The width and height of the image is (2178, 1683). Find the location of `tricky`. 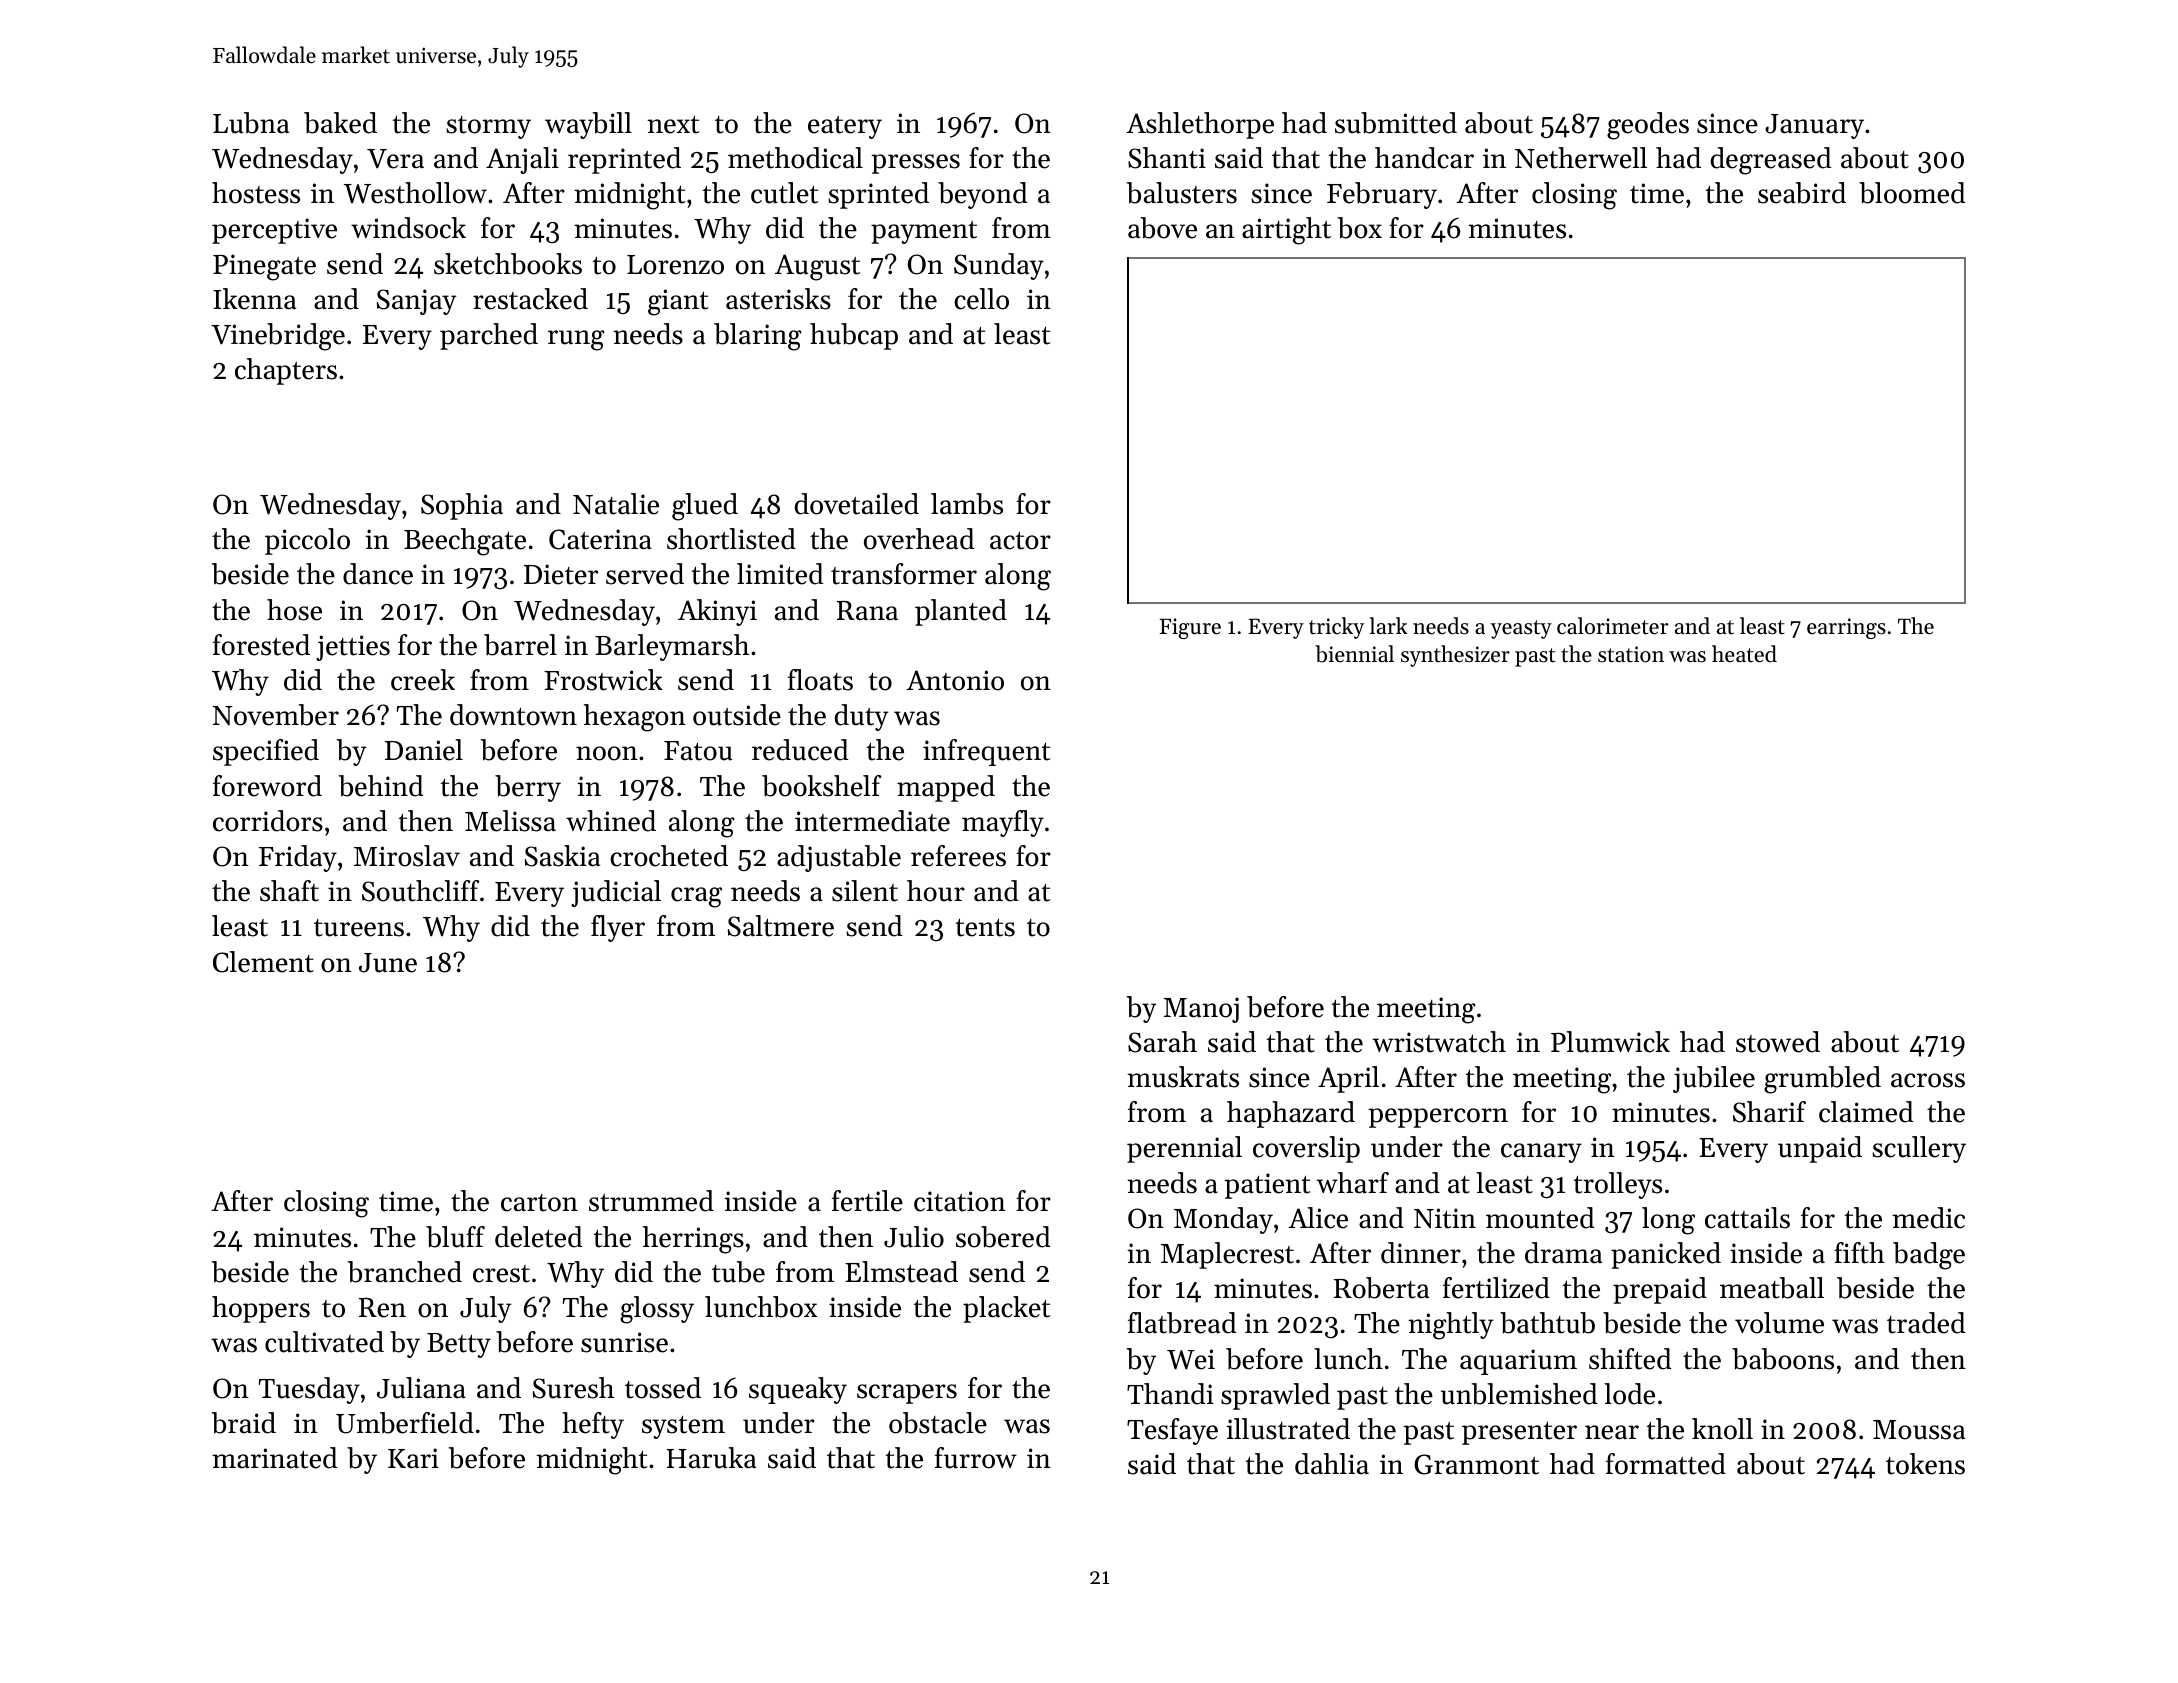

tricky is located at coordinates (1336, 628).
